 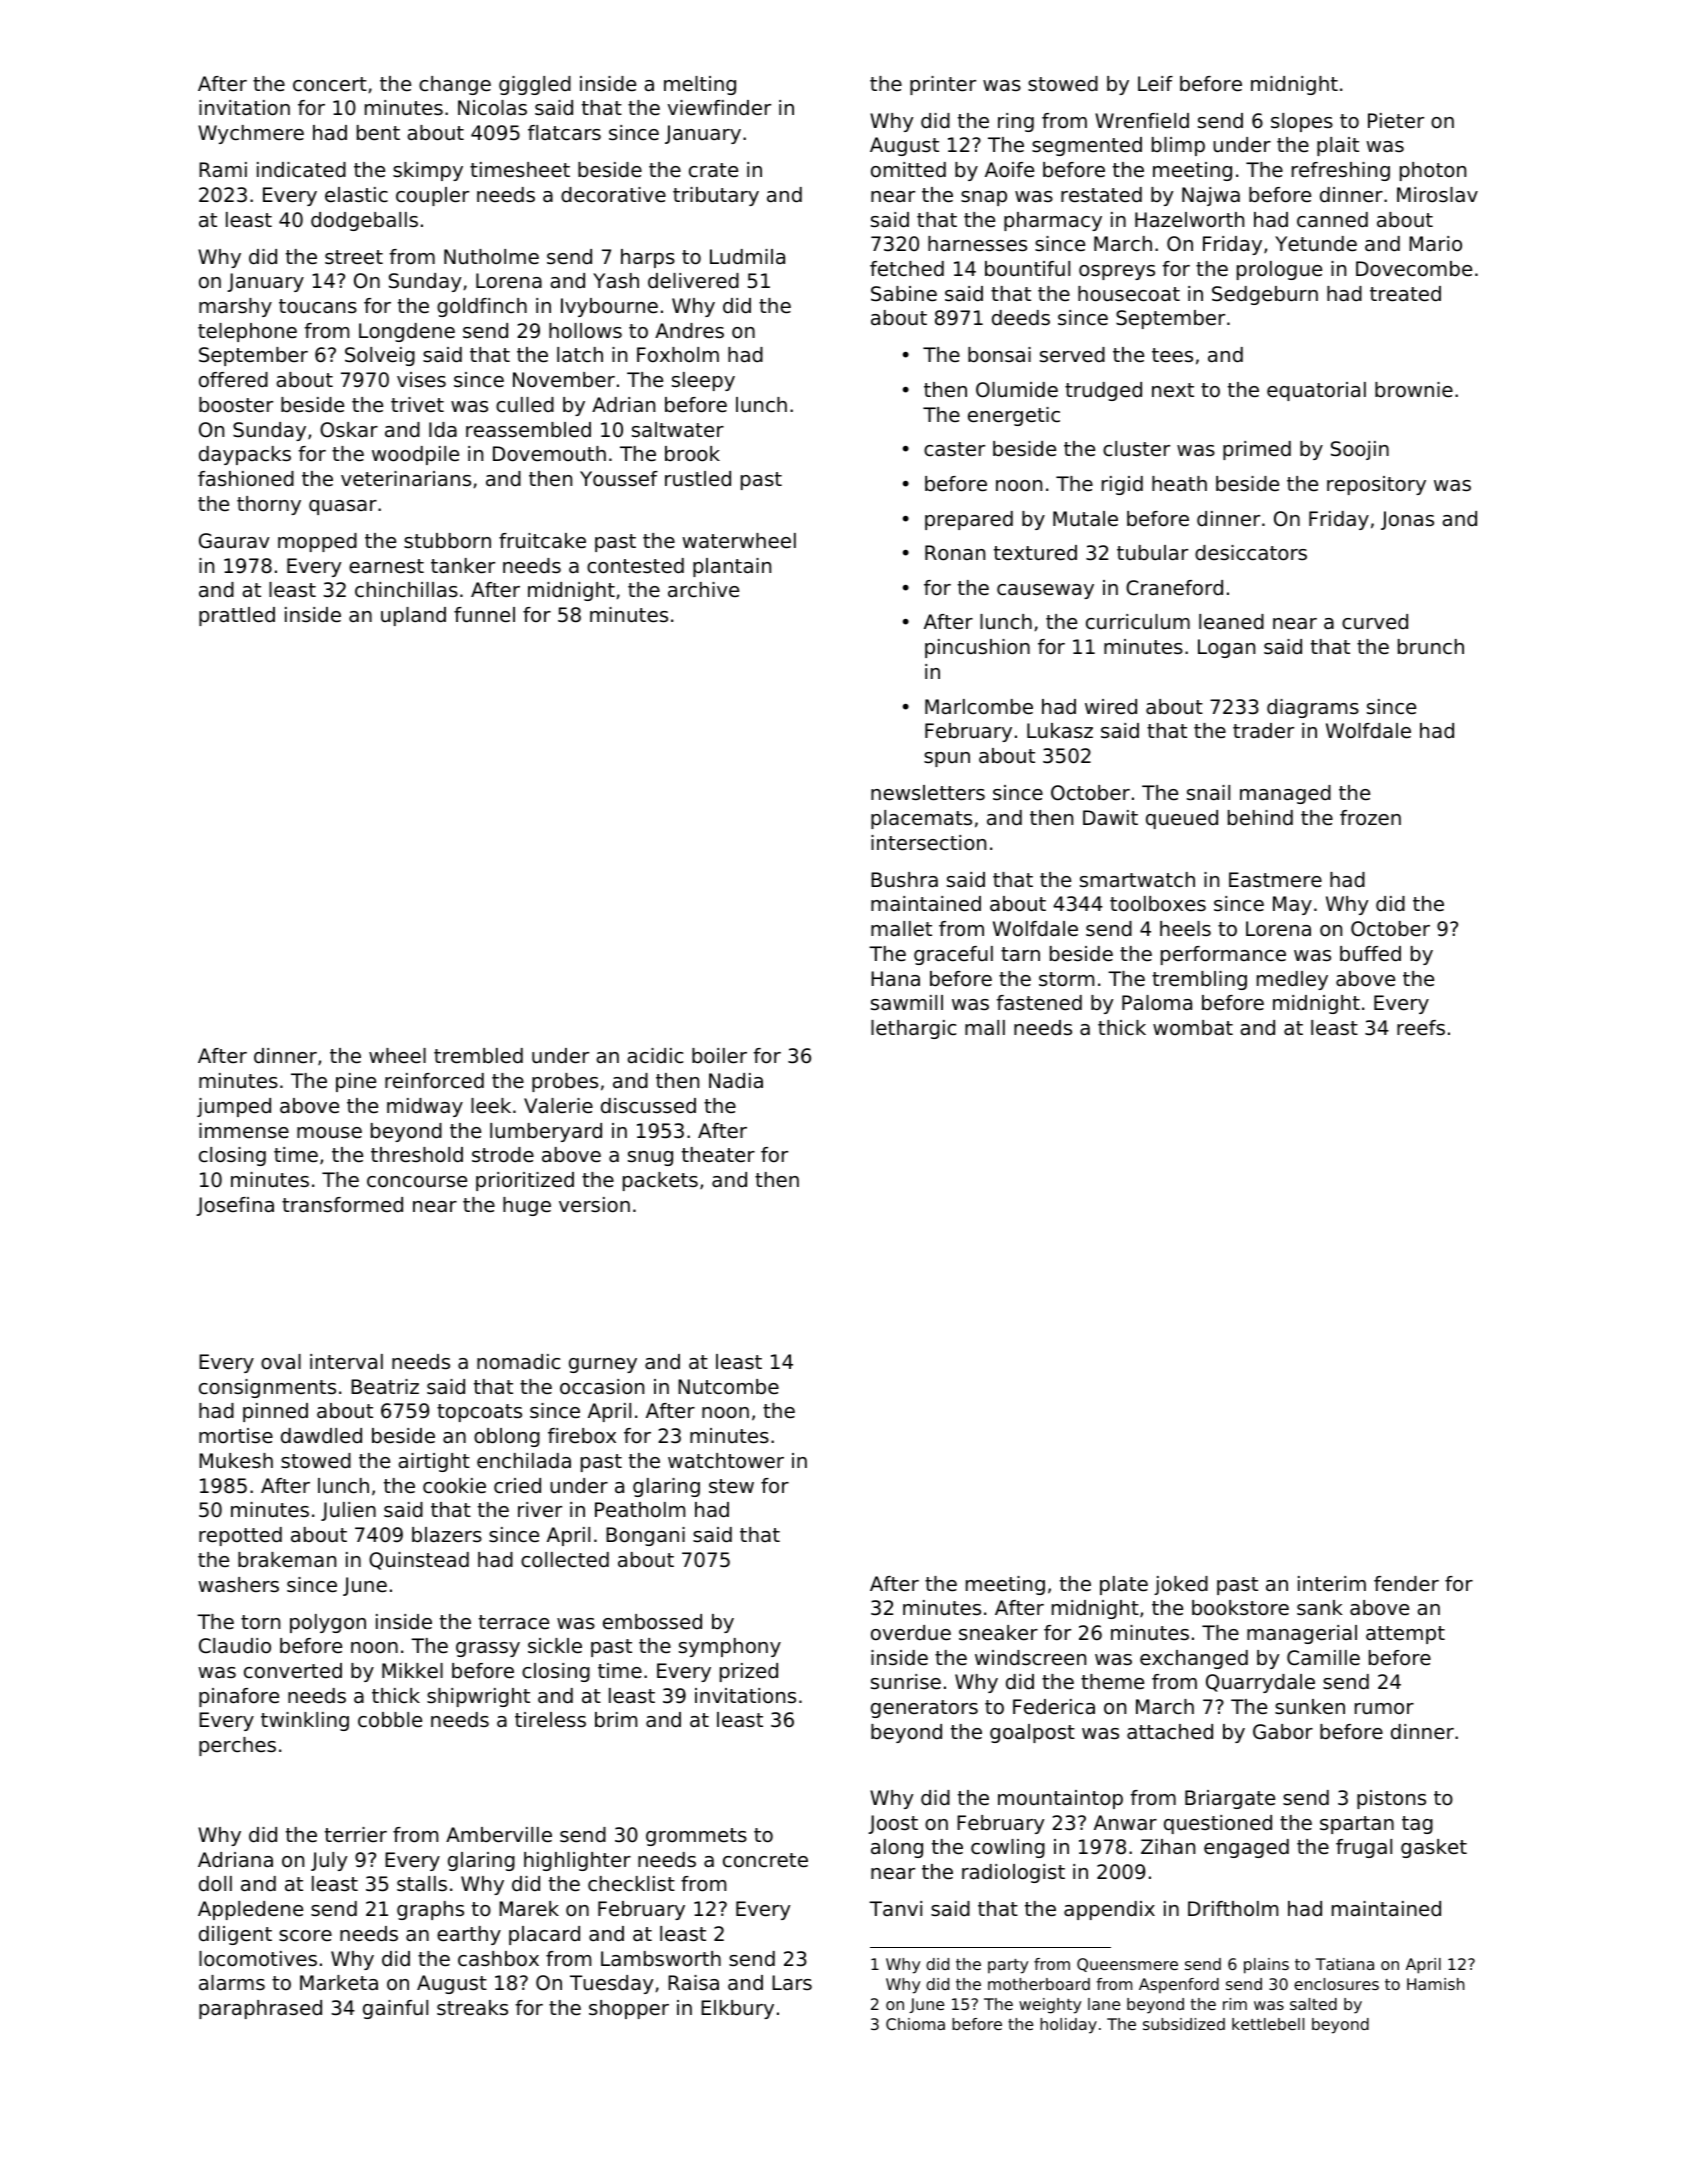 What do you see at coordinates (346, 1362) in the page?
I see `interval` at bounding box center [346, 1362].
